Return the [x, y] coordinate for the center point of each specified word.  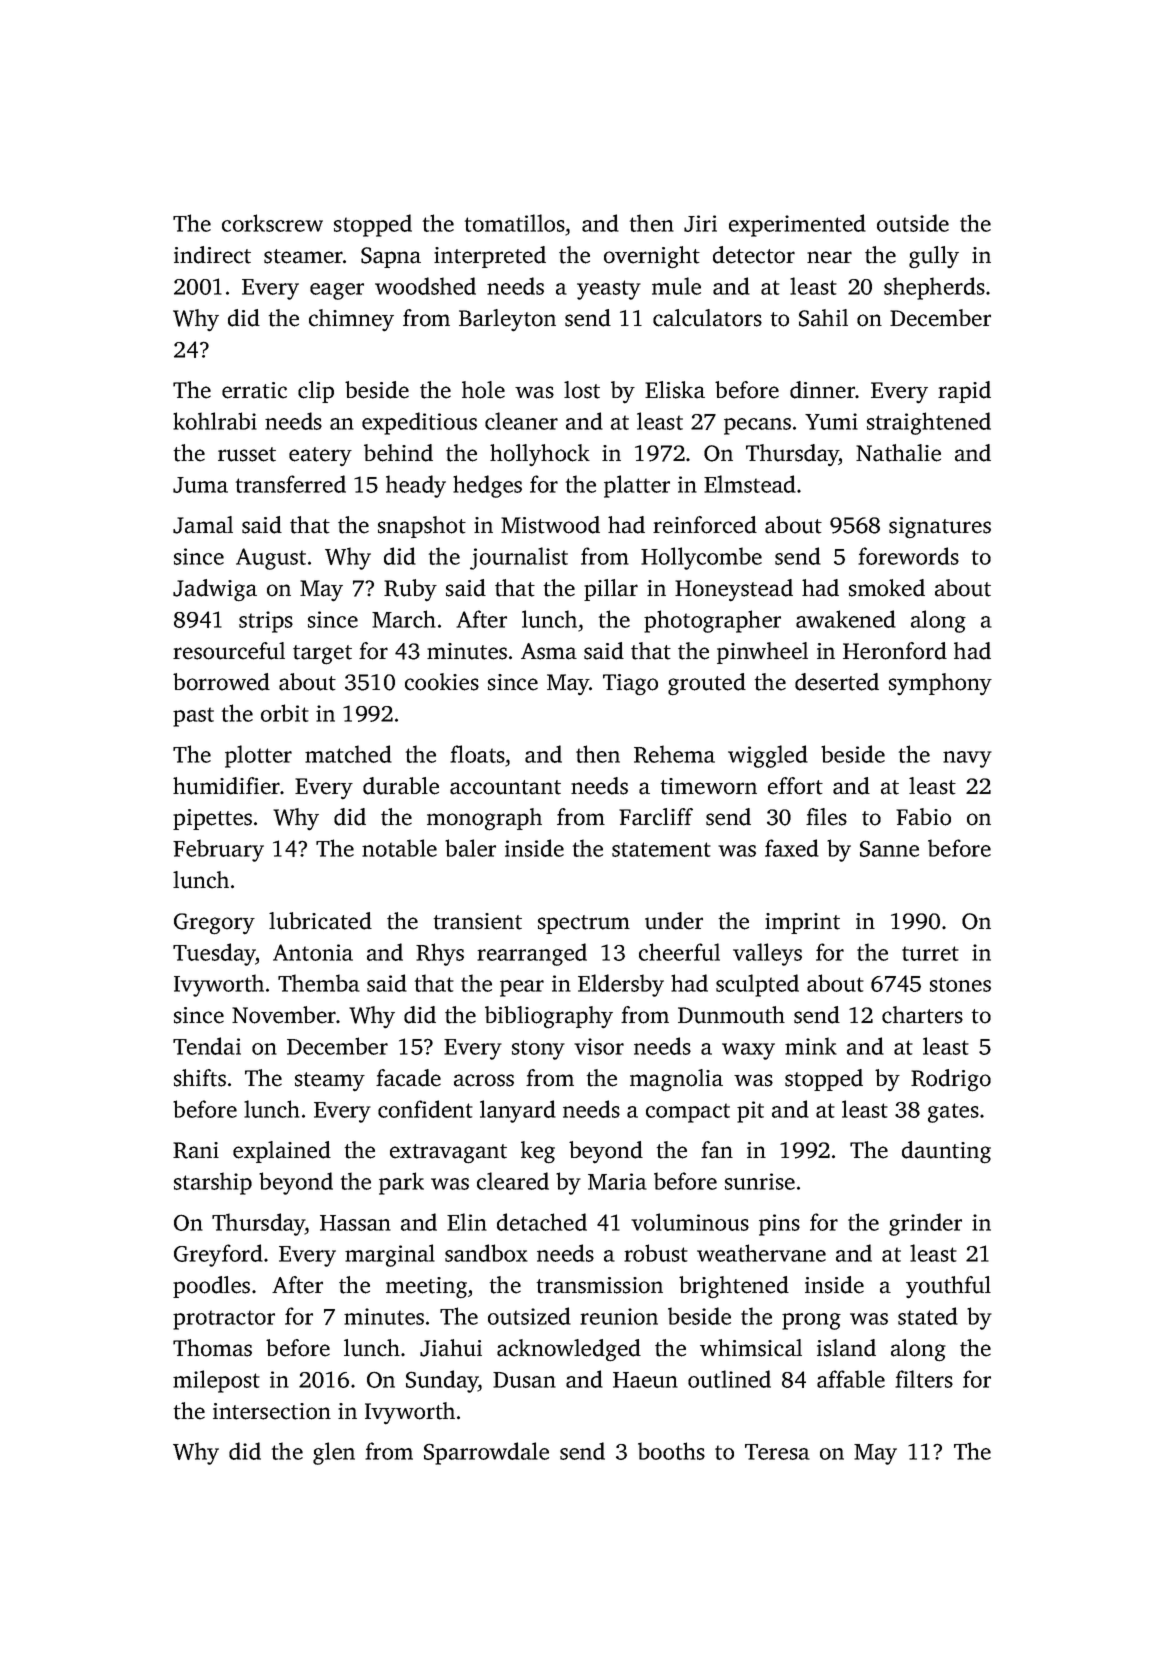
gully [934, 257]
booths [671, 1451]
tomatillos [515, 223]
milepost [216, 1381]
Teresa [777, 1452]
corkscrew [272, 223]
